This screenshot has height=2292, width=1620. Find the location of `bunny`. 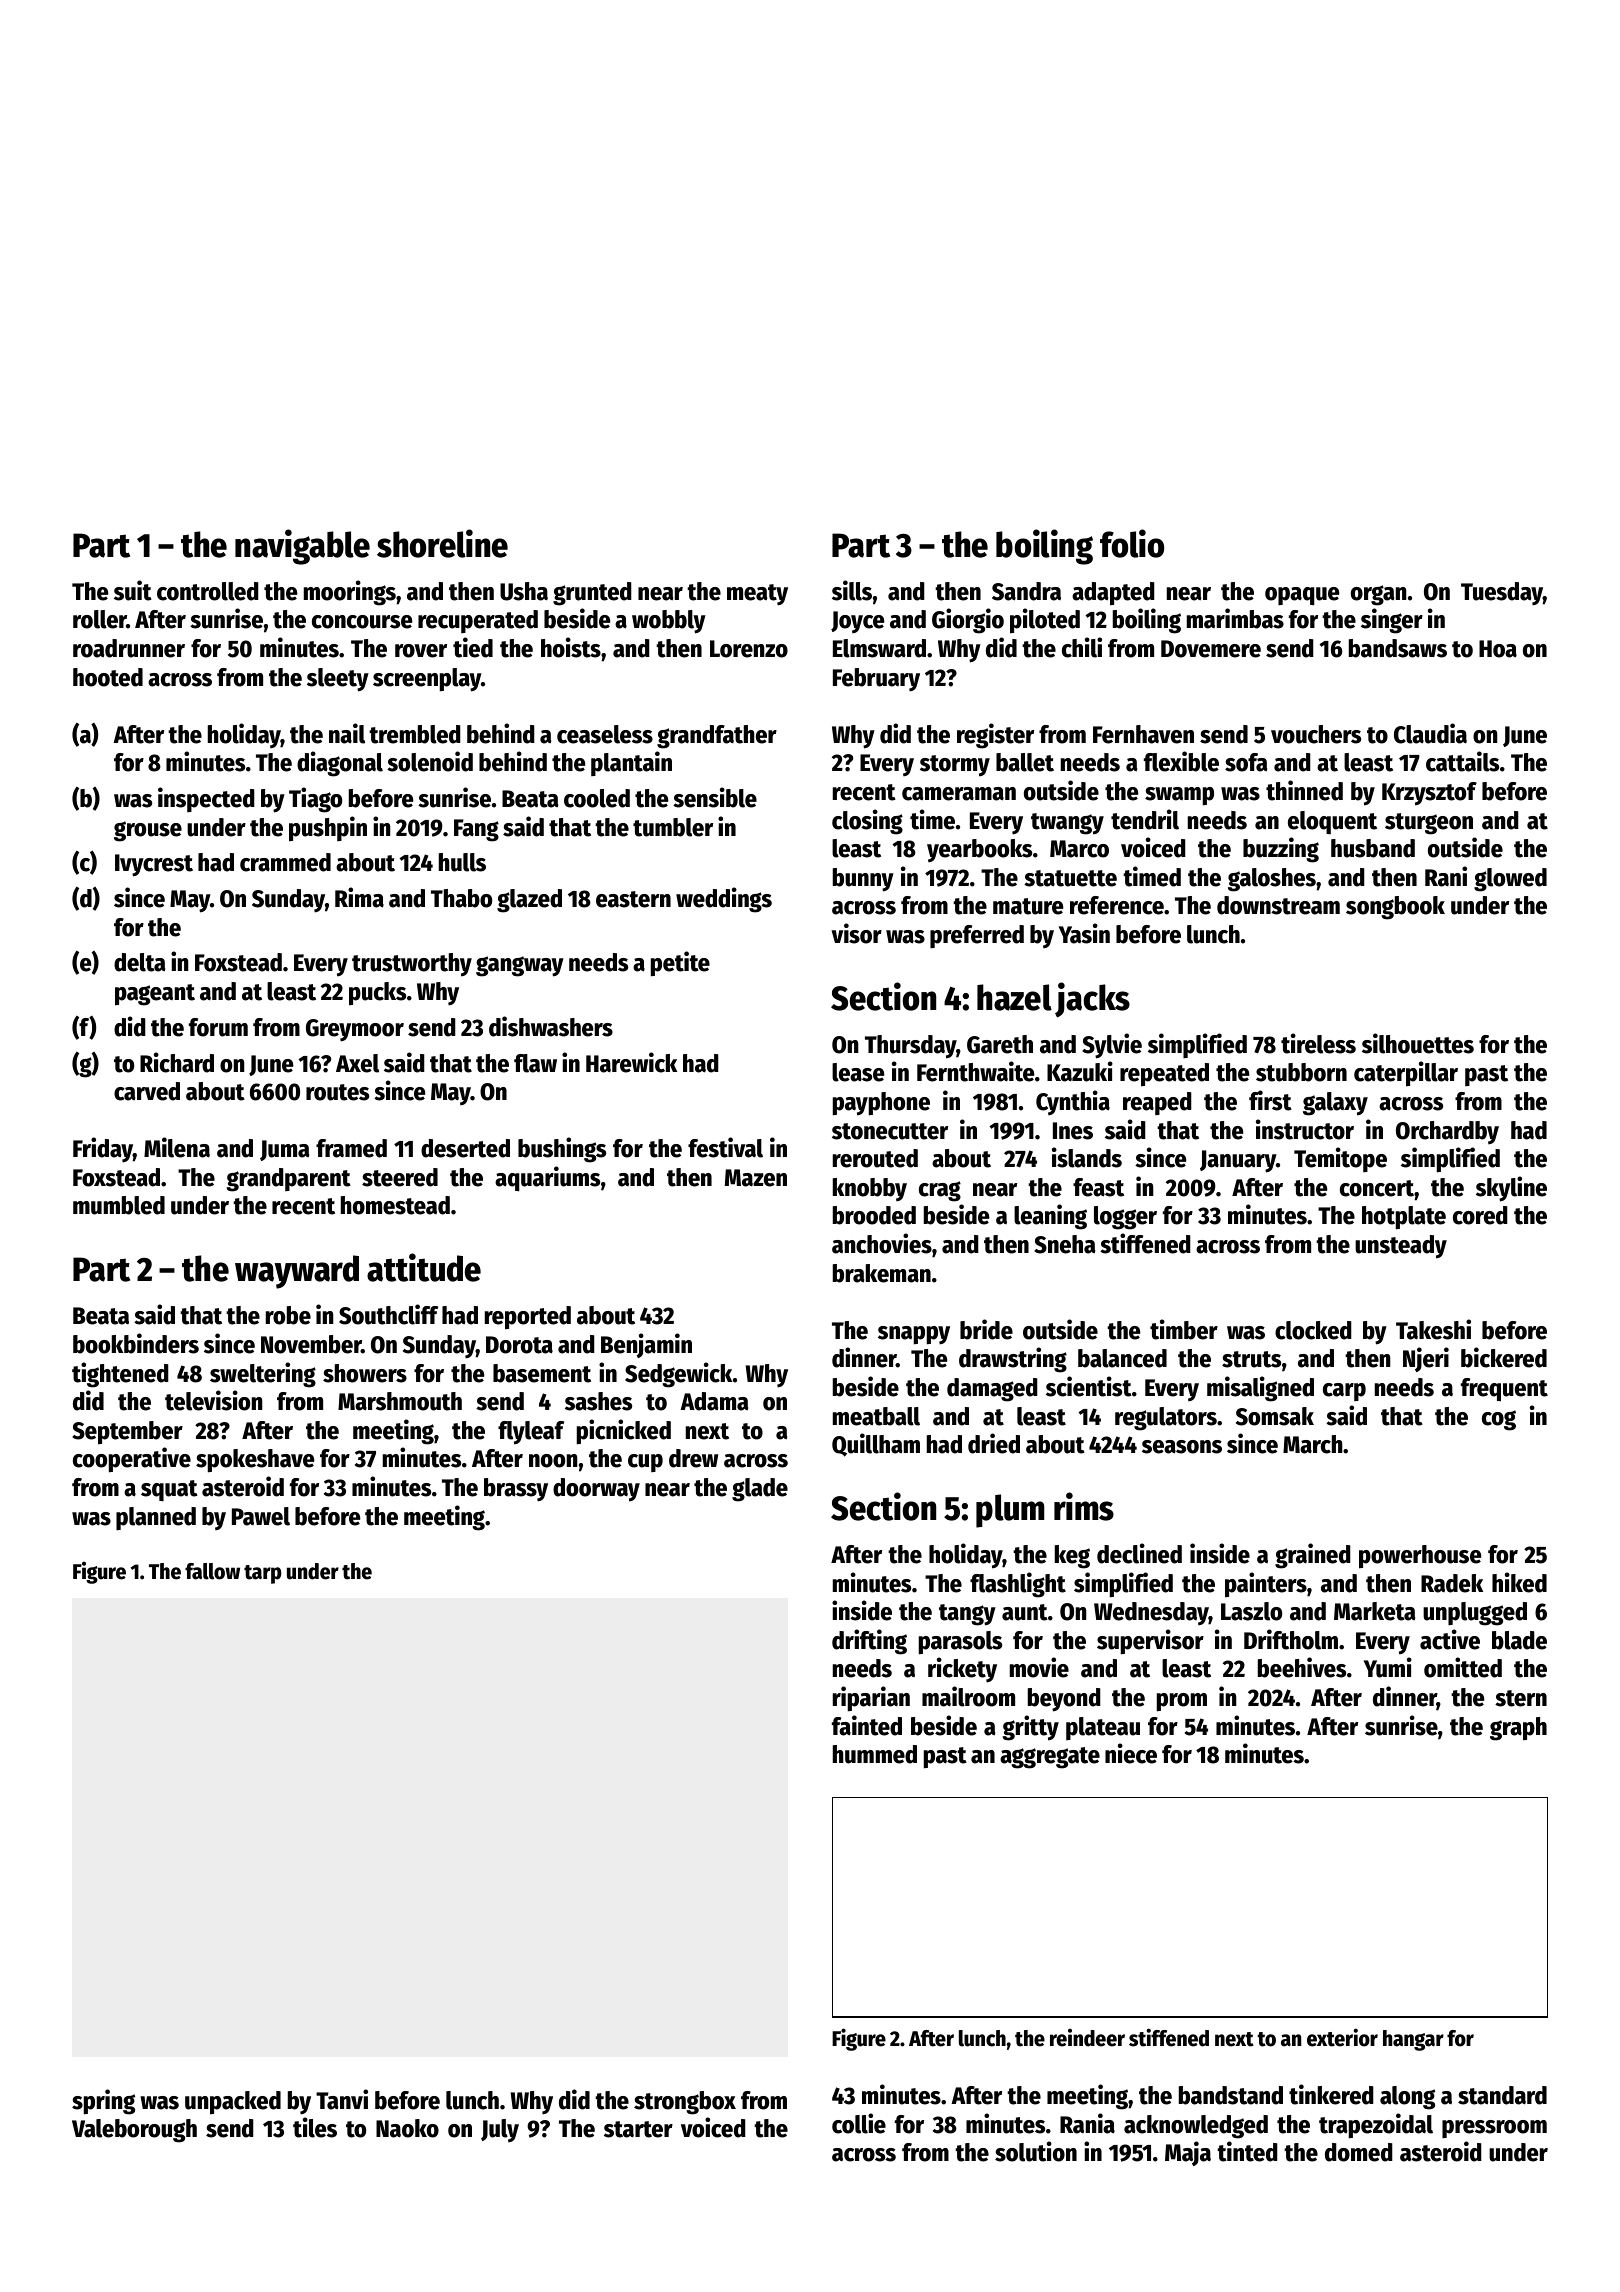

bunny is located at coordinates (863, 880).
